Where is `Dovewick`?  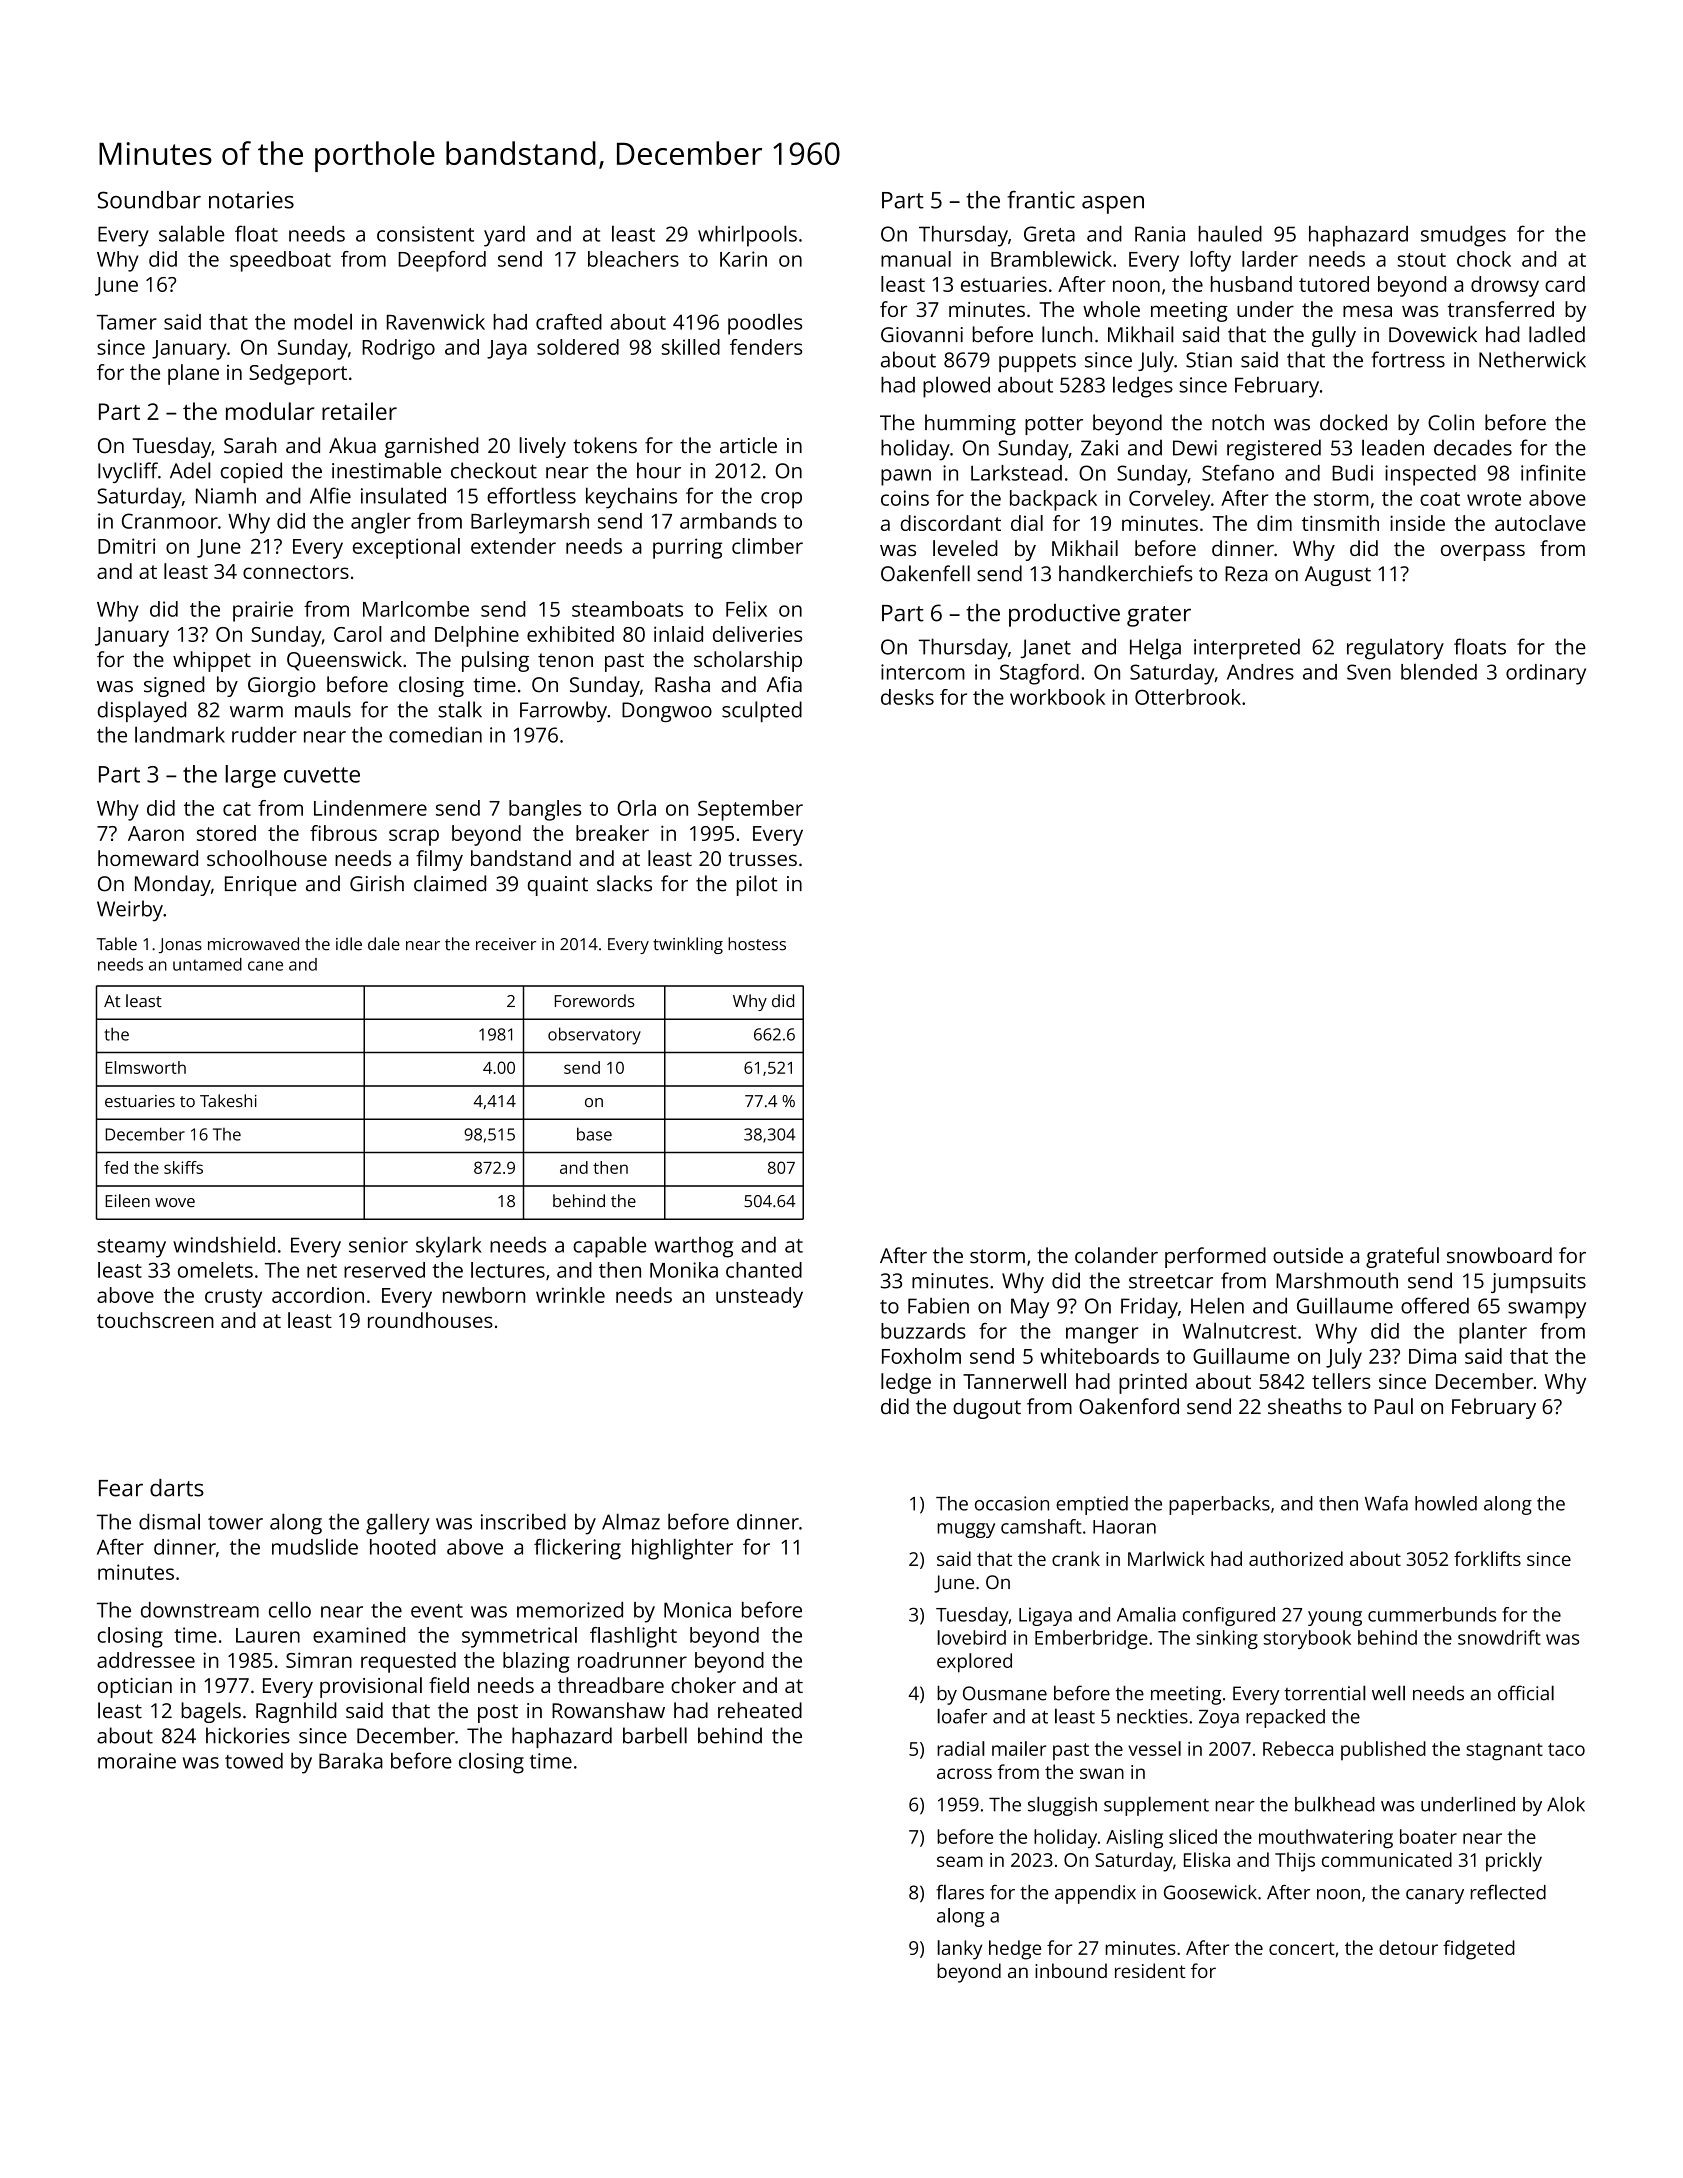 Dovewick is located at coordinates (1433, 334).
